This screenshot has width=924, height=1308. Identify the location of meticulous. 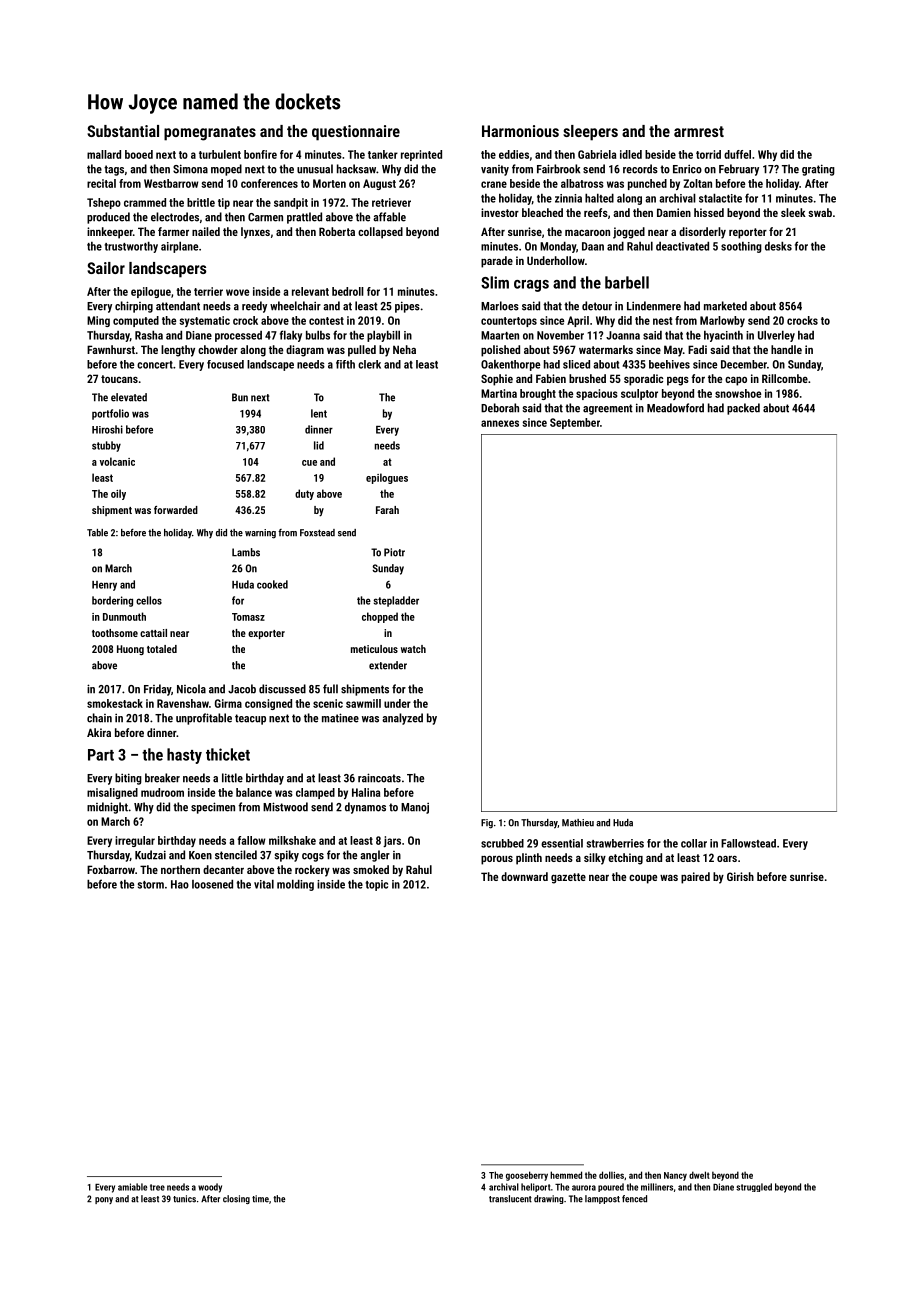
(374, 649).
